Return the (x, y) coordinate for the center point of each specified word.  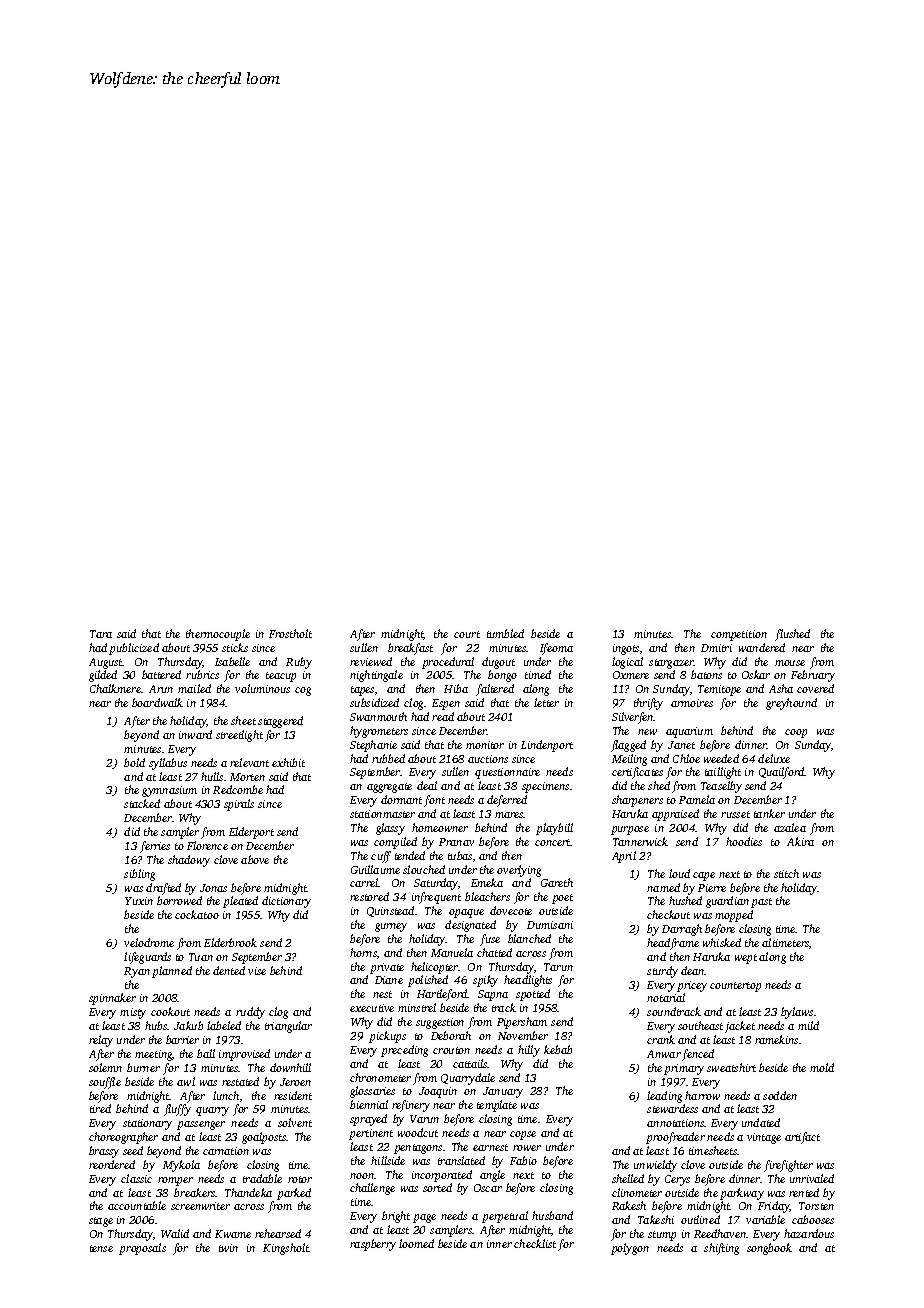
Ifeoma (556, 649)
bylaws (797, 1013)
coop (796, 733)
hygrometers (379, 732)
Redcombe (238, 789)
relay (101, 1041)
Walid (175, 1233)
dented (229, 970)
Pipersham (522, 1023)
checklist (535, 1243)
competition (739, 635)
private (387, 968)
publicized (134, 649)
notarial (666, 997)
